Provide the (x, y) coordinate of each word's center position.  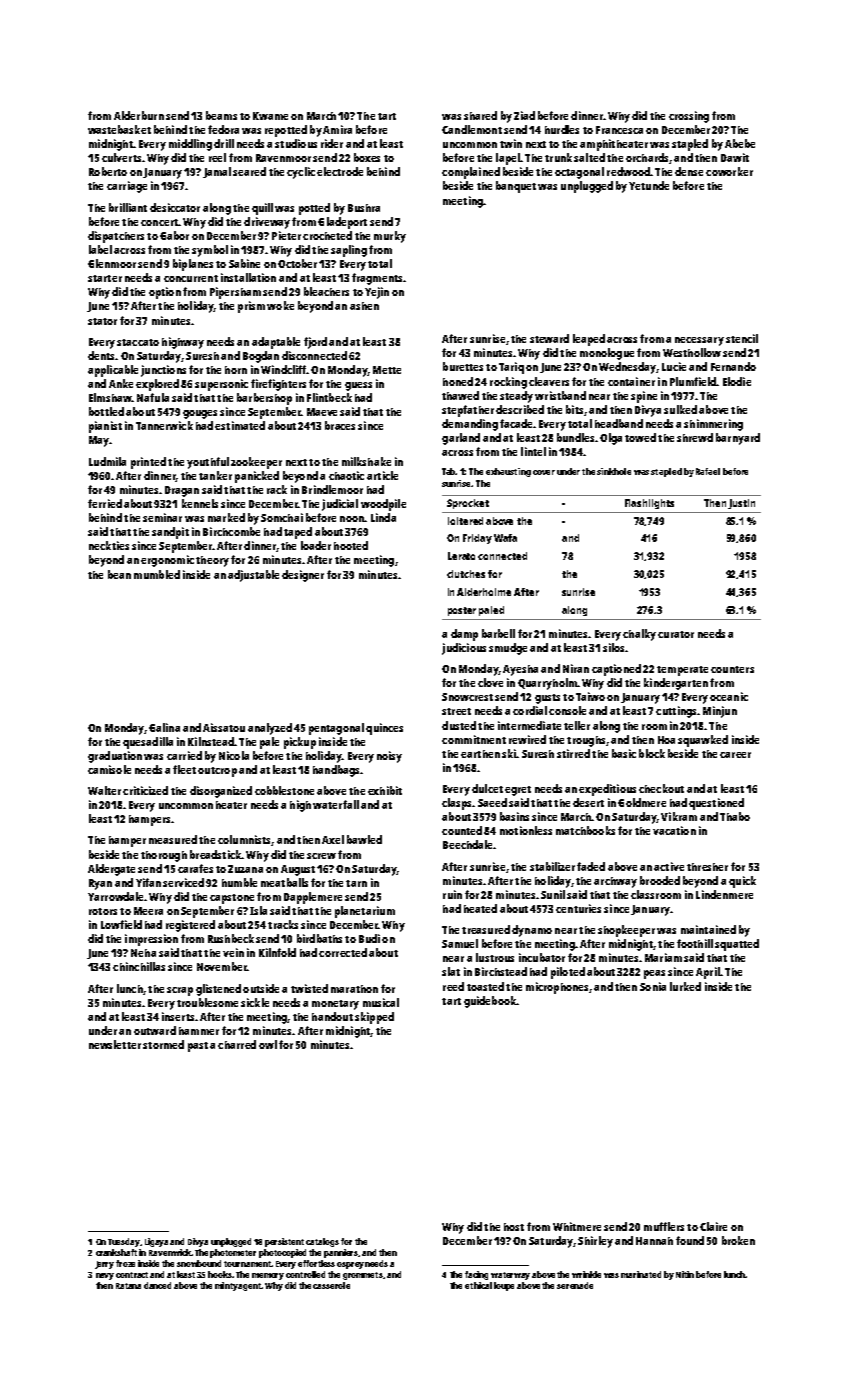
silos (613, 647)
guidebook (490, 1002)
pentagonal (336, 729)
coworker (729, 171)
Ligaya (156, 1242)
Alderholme (484, 592)
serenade (575, 1285)
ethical (478, 1285)
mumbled (157, 574)
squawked (703, 741)
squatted (737, 945)
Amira (337, 129)
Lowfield (121, 924)
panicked (257, 477)
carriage (127, 187)
